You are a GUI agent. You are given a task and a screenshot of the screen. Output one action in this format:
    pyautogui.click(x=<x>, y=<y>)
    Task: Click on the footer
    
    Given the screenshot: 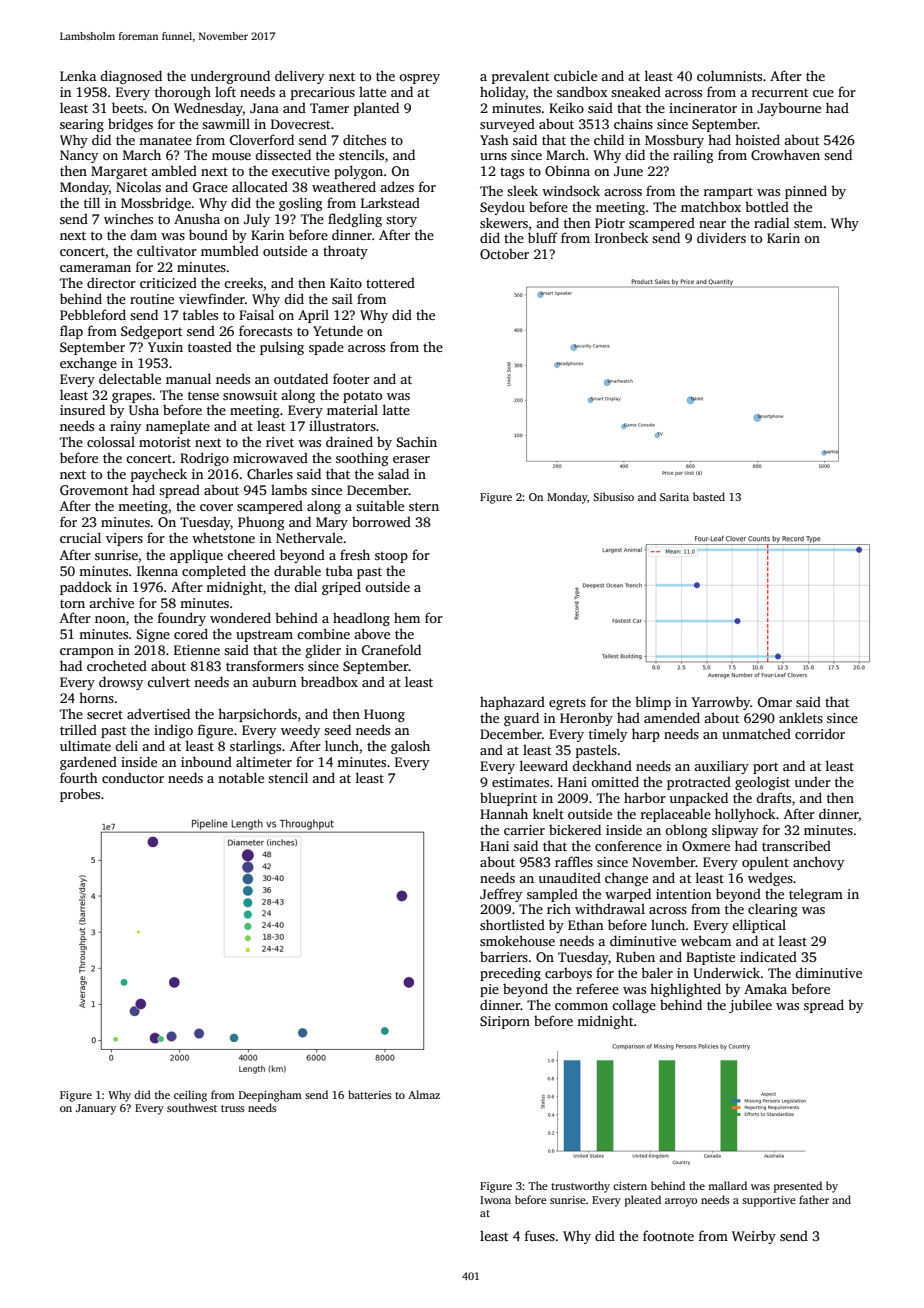 What is the action you would take?
    pyautogui.click(x=351, y=378)
